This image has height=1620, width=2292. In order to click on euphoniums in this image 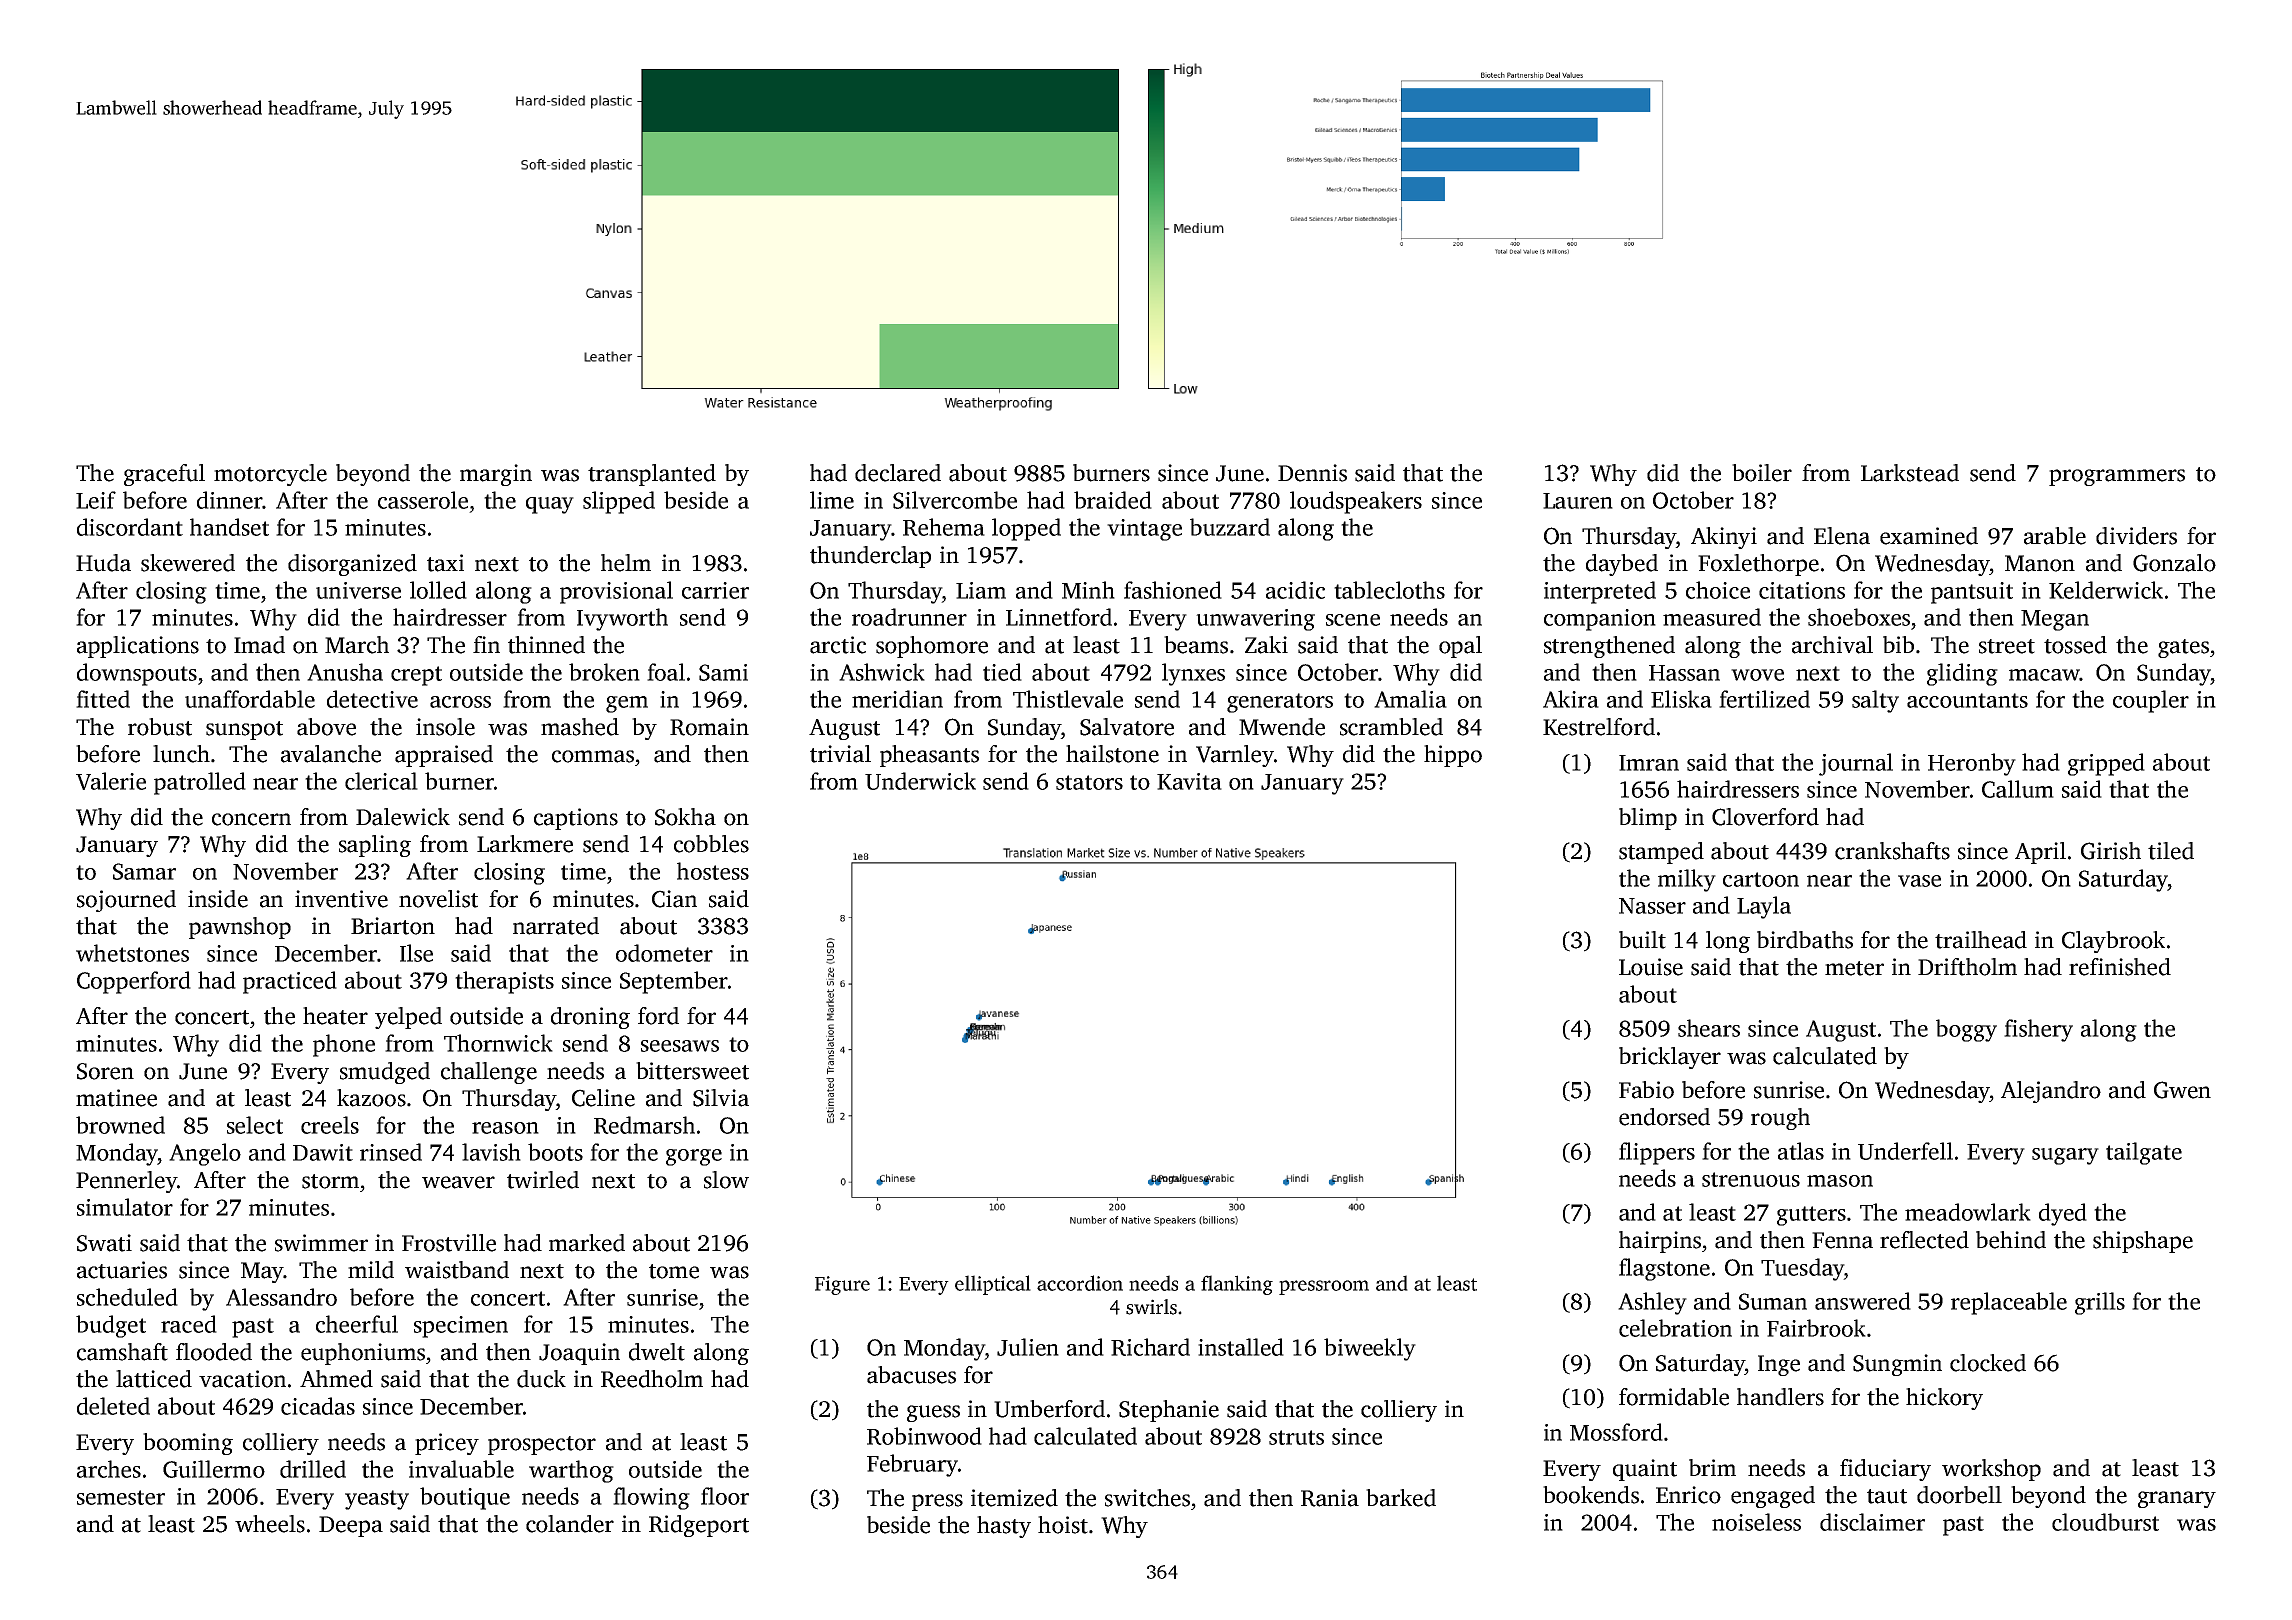, I will do `click(363, 1354)`.
